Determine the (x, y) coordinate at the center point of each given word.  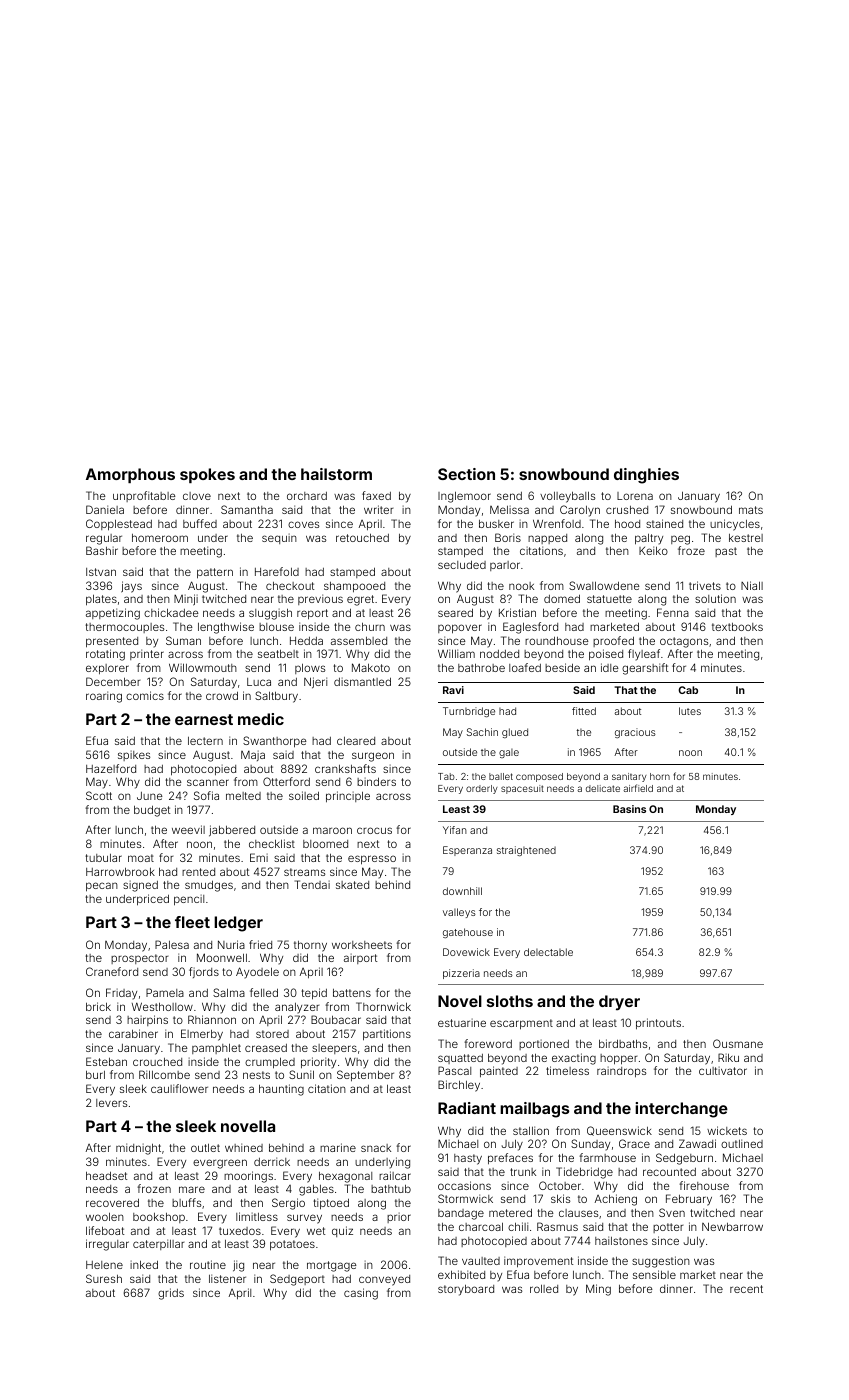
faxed (376, 495)
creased (266, 1048)
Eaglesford (530, 628)
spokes (207, 475)
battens (352, 993)
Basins (629, 809)
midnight (138, 1149)
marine (338, 1147)
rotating (105, 655)
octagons (684, 642)
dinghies (646, 476)
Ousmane (738, 1043)
